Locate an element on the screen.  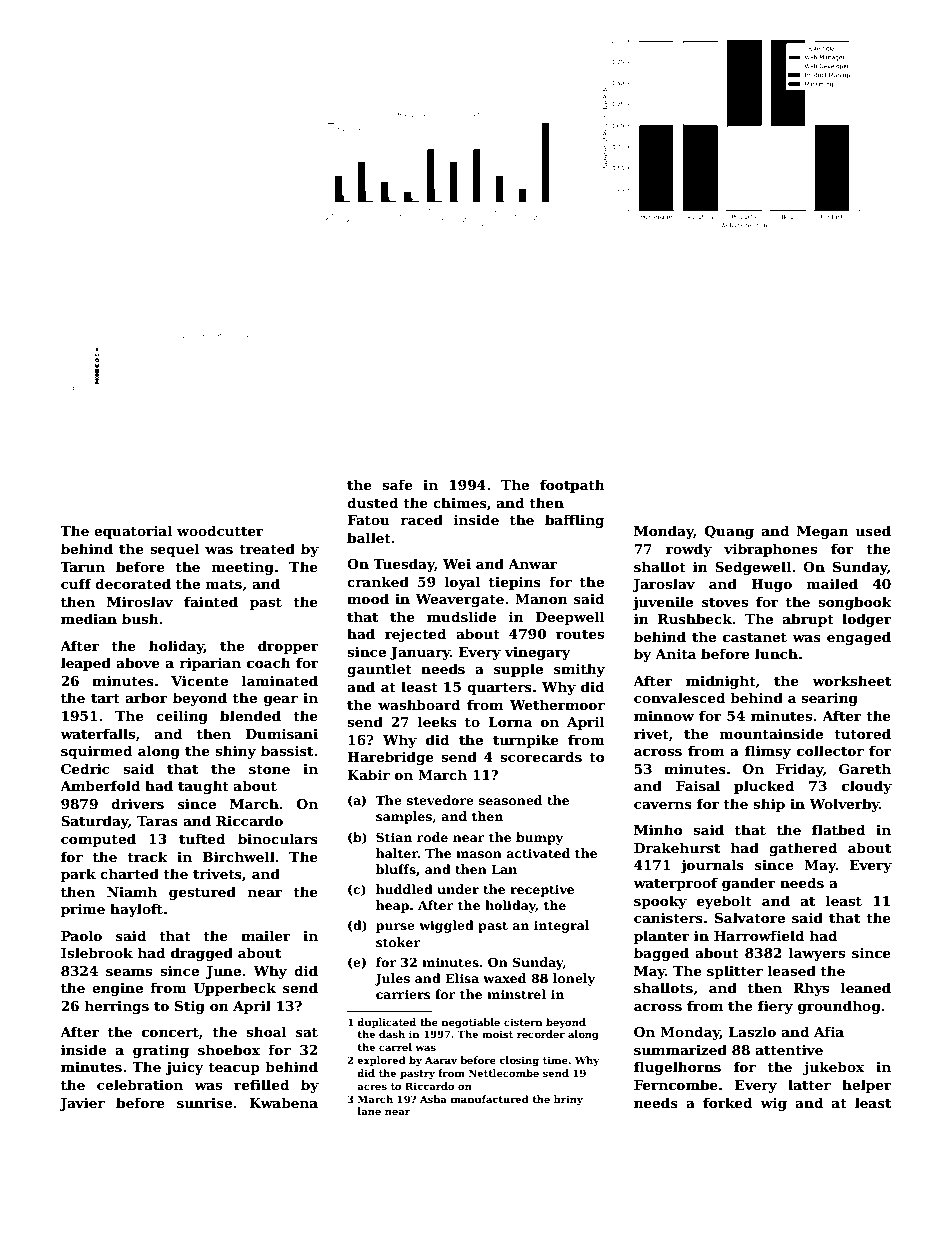
laminated is located at coordinates (280, 680).
